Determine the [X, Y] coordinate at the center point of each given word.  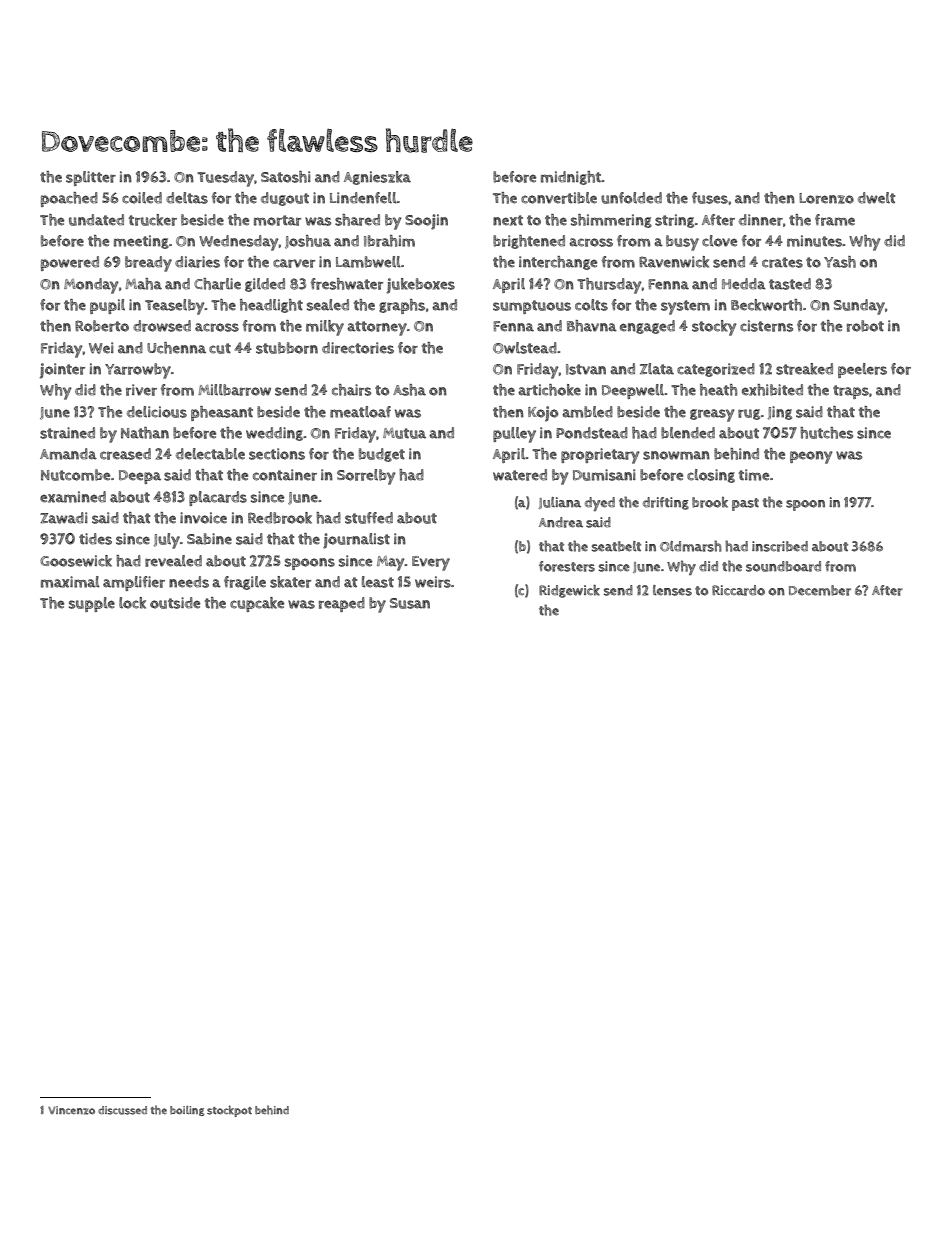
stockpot [229, 1111]
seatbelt [616, 546]
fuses [710, 198]
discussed [122, 1110]
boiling [187, 1111]
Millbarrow [234, 390]
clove [719, 241]
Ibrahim [389, 241]
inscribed [780, 546]
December [820, 590]
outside [175, 603]
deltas [187, 198]
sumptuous [532, 307]
